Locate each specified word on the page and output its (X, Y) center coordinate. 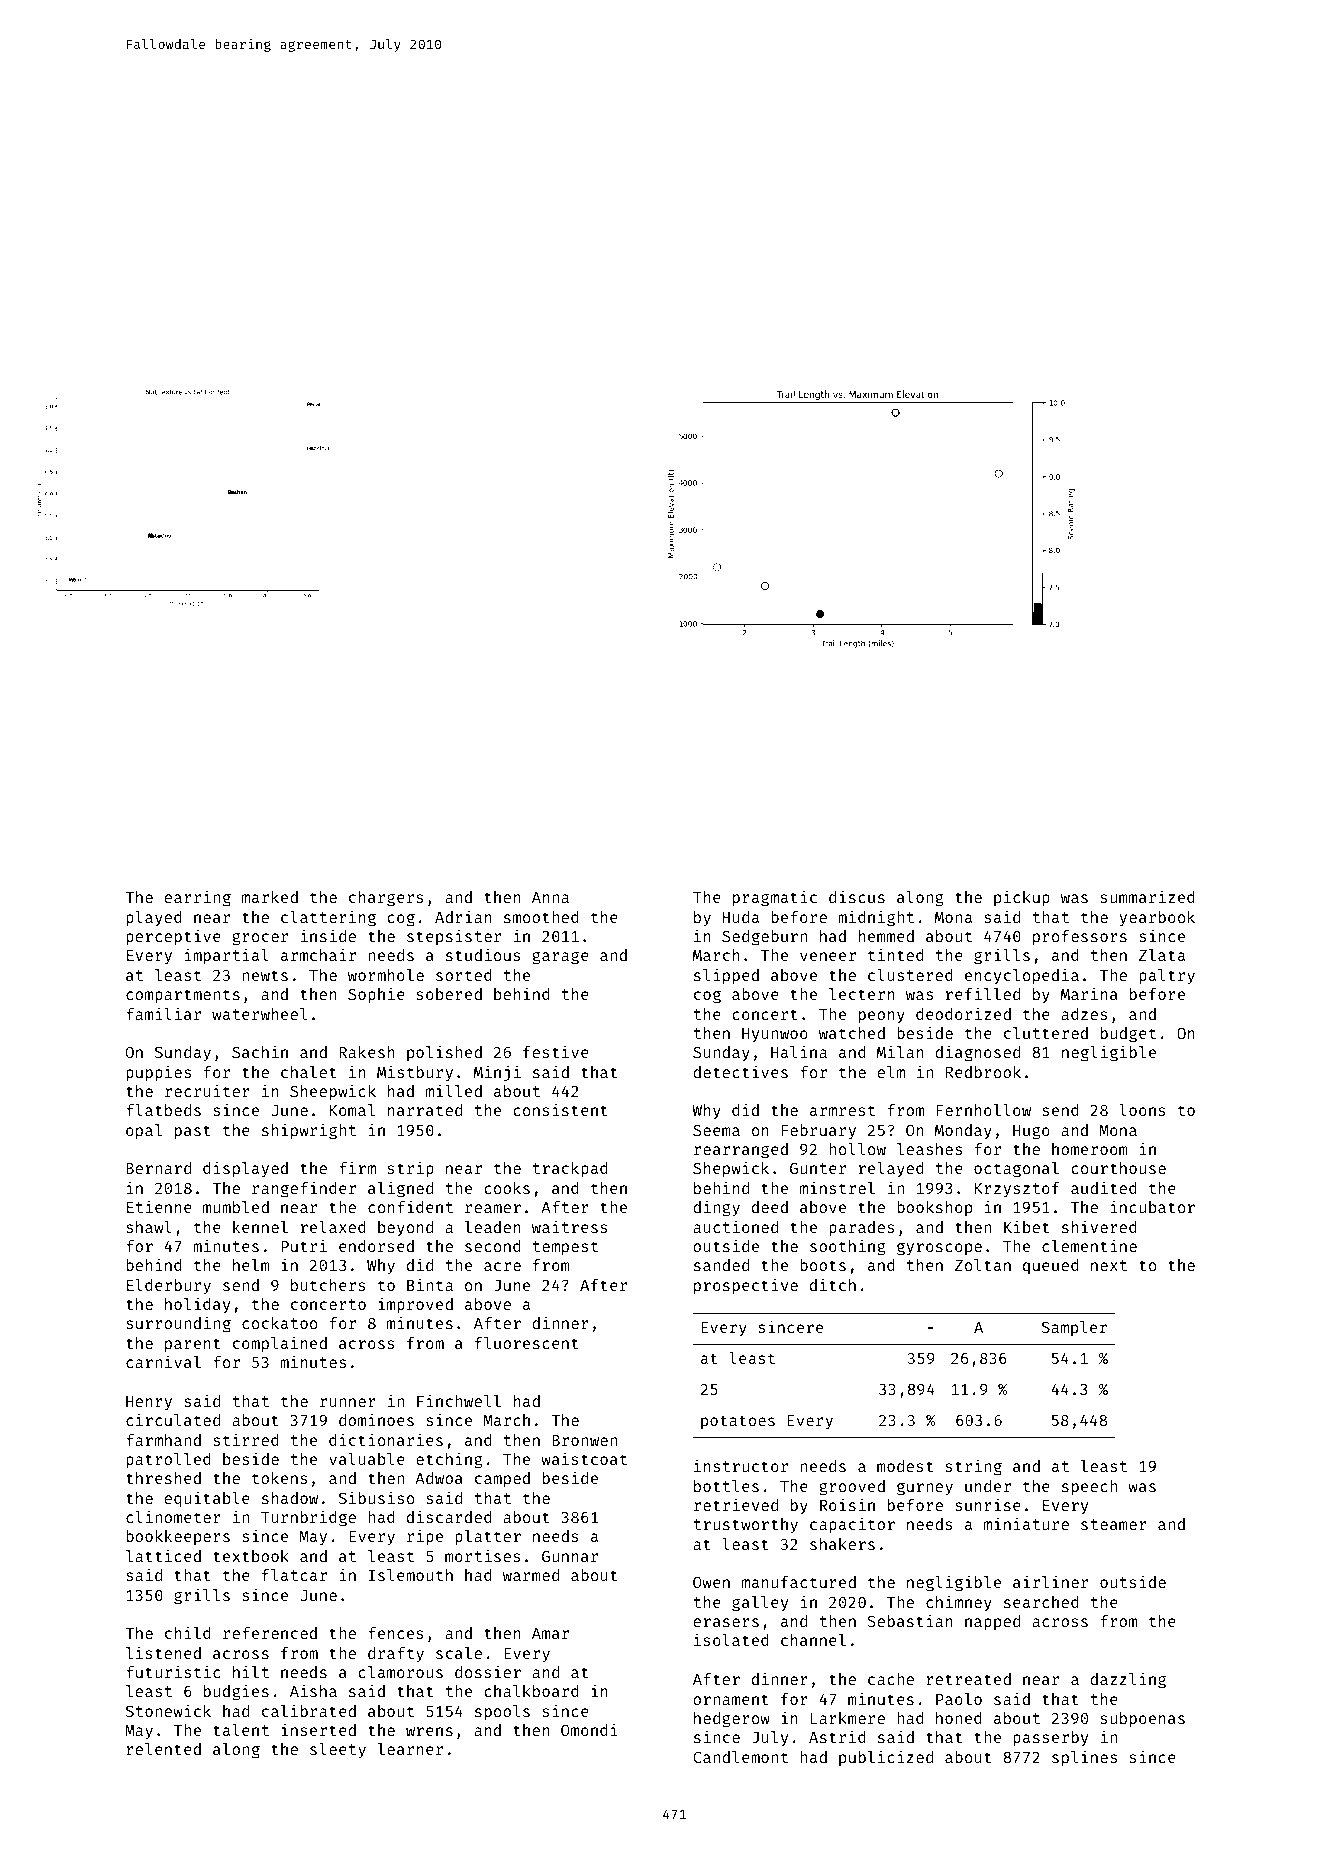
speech (1089, 1488)
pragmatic (775, 898)
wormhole (386, 975)
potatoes (738, 1422)
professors (1080, 938)
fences (396, 1633)
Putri (304, 1245)
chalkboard (531, 1691)
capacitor (852, 1525)
